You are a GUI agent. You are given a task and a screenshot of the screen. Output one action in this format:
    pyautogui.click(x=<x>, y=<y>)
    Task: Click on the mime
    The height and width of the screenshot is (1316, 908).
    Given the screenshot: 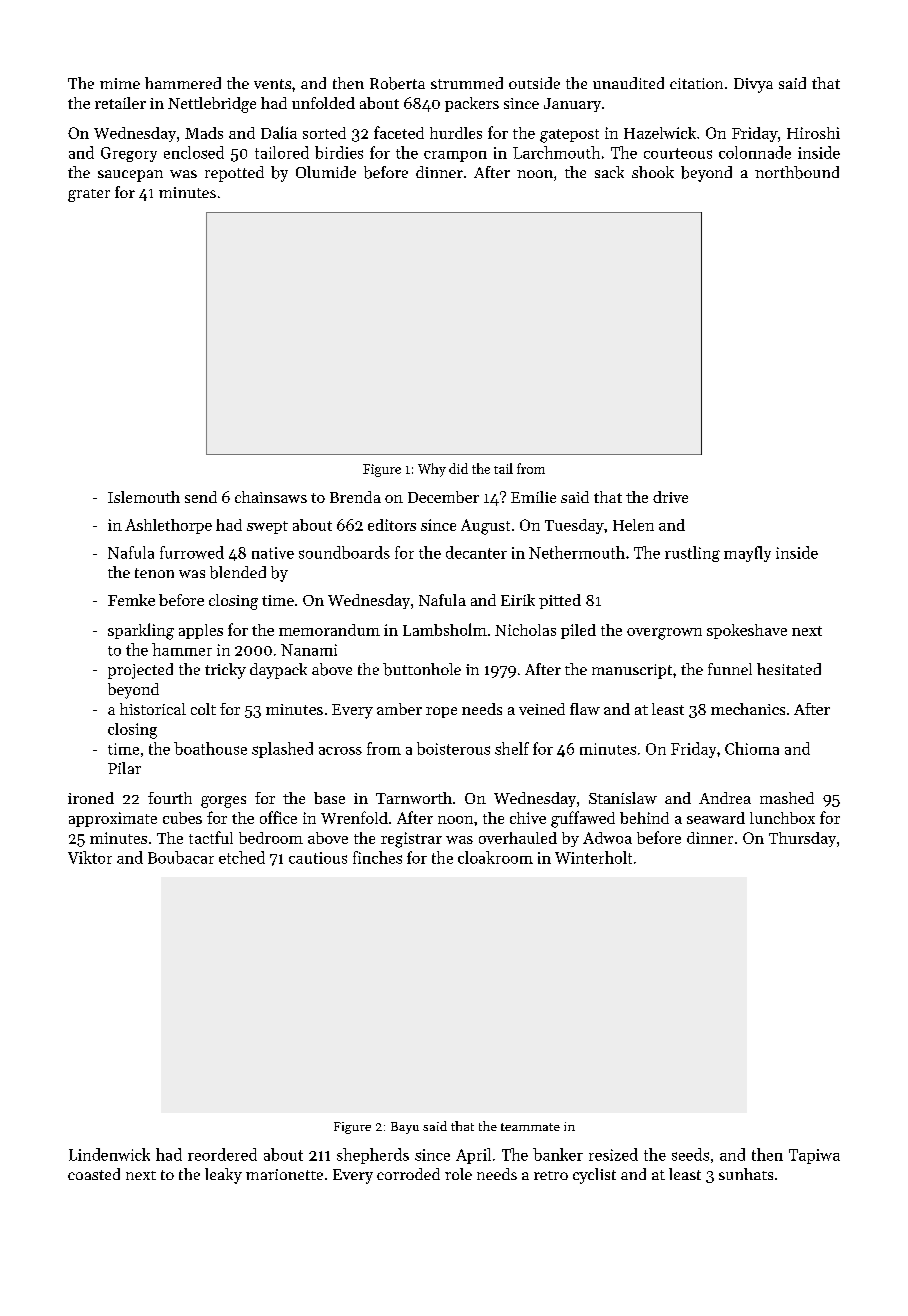 What is the action you would take?
    pyautogui.click(x=120, y=83)
